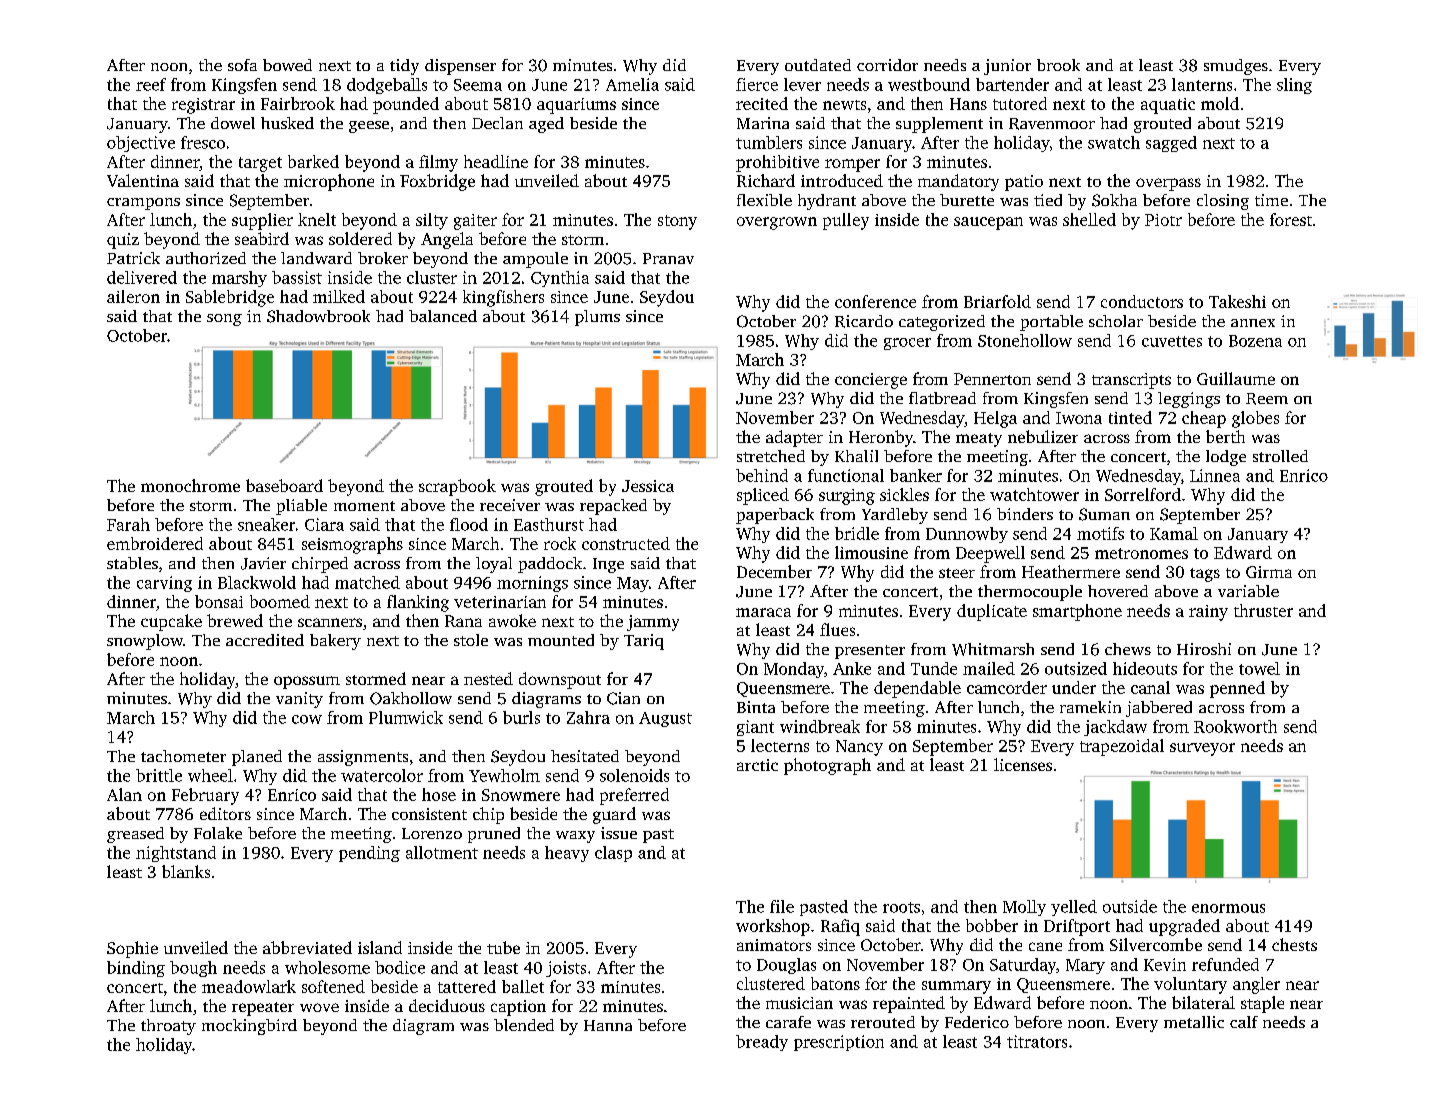  Describe the element at coordinates (1280, 456) in the page. I see `strolled` at that location.
